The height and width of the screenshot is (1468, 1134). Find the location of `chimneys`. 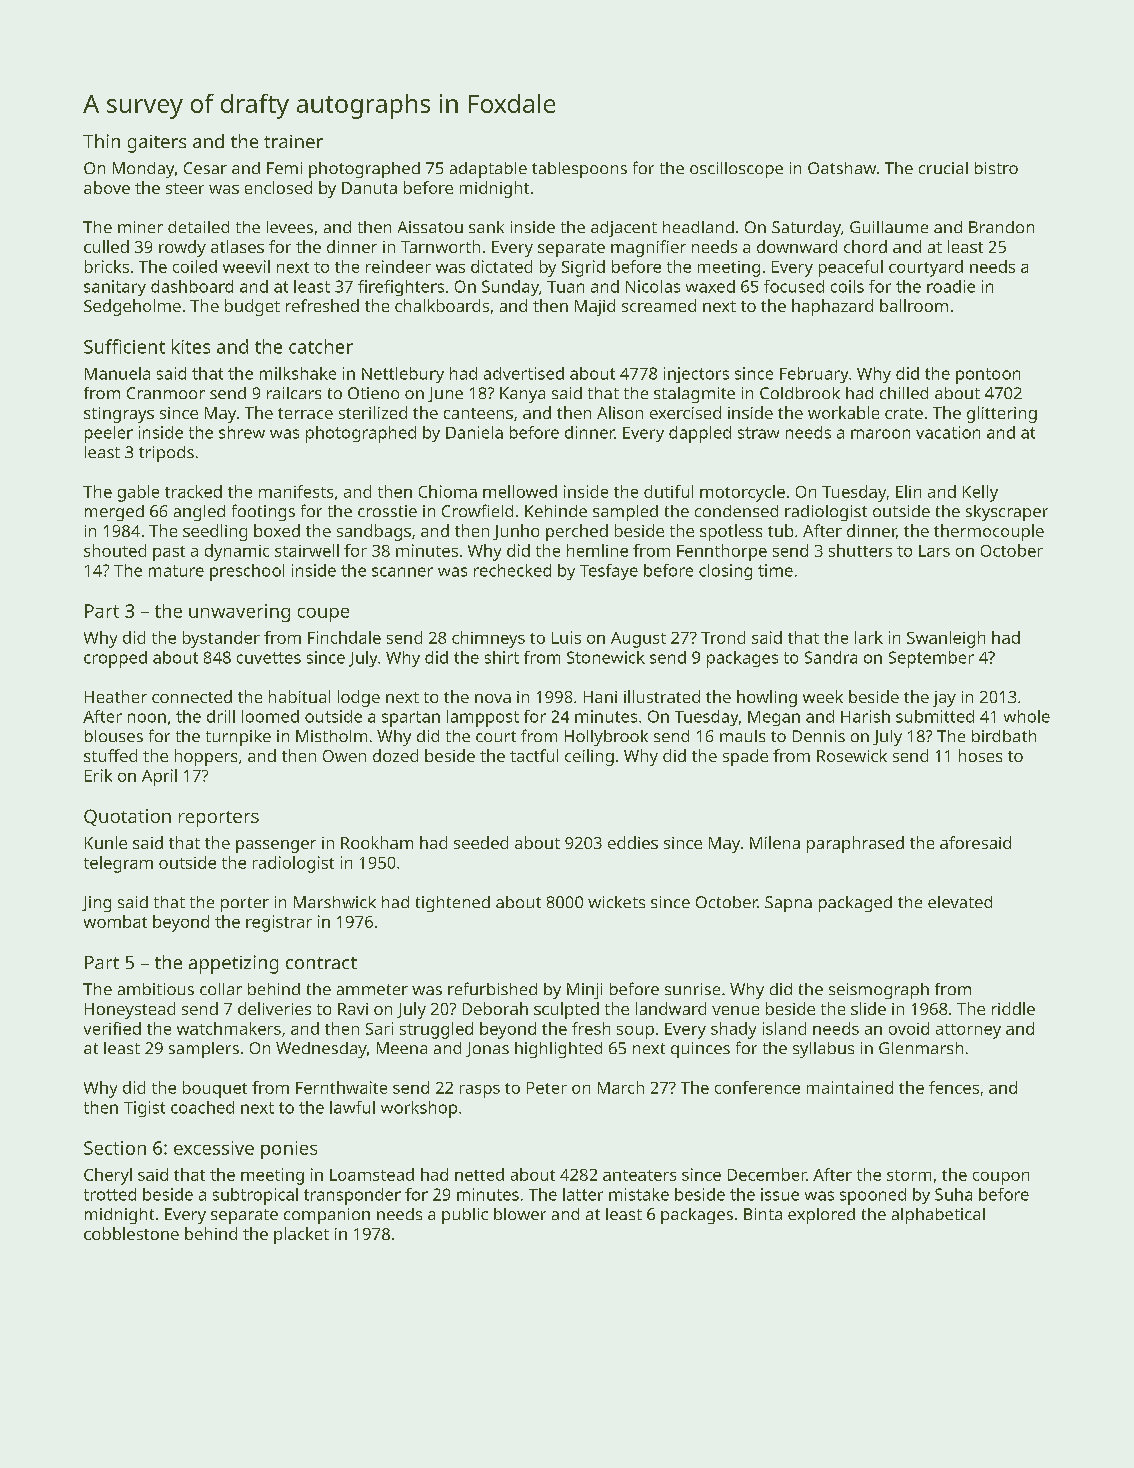

chimneys is located at coordinates (488, 639).
